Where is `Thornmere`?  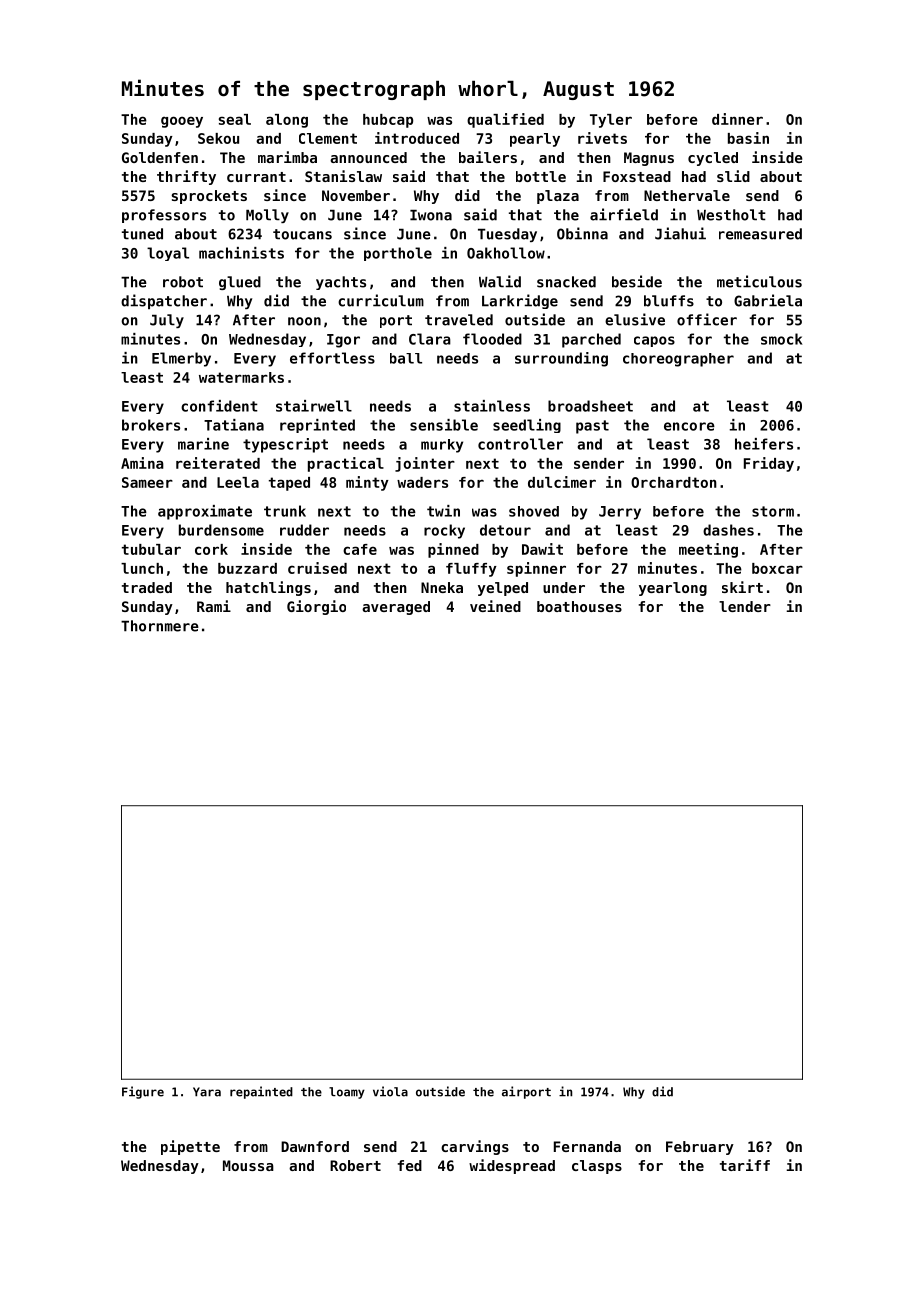 Thornmere is located at coordinates (160, 626).
